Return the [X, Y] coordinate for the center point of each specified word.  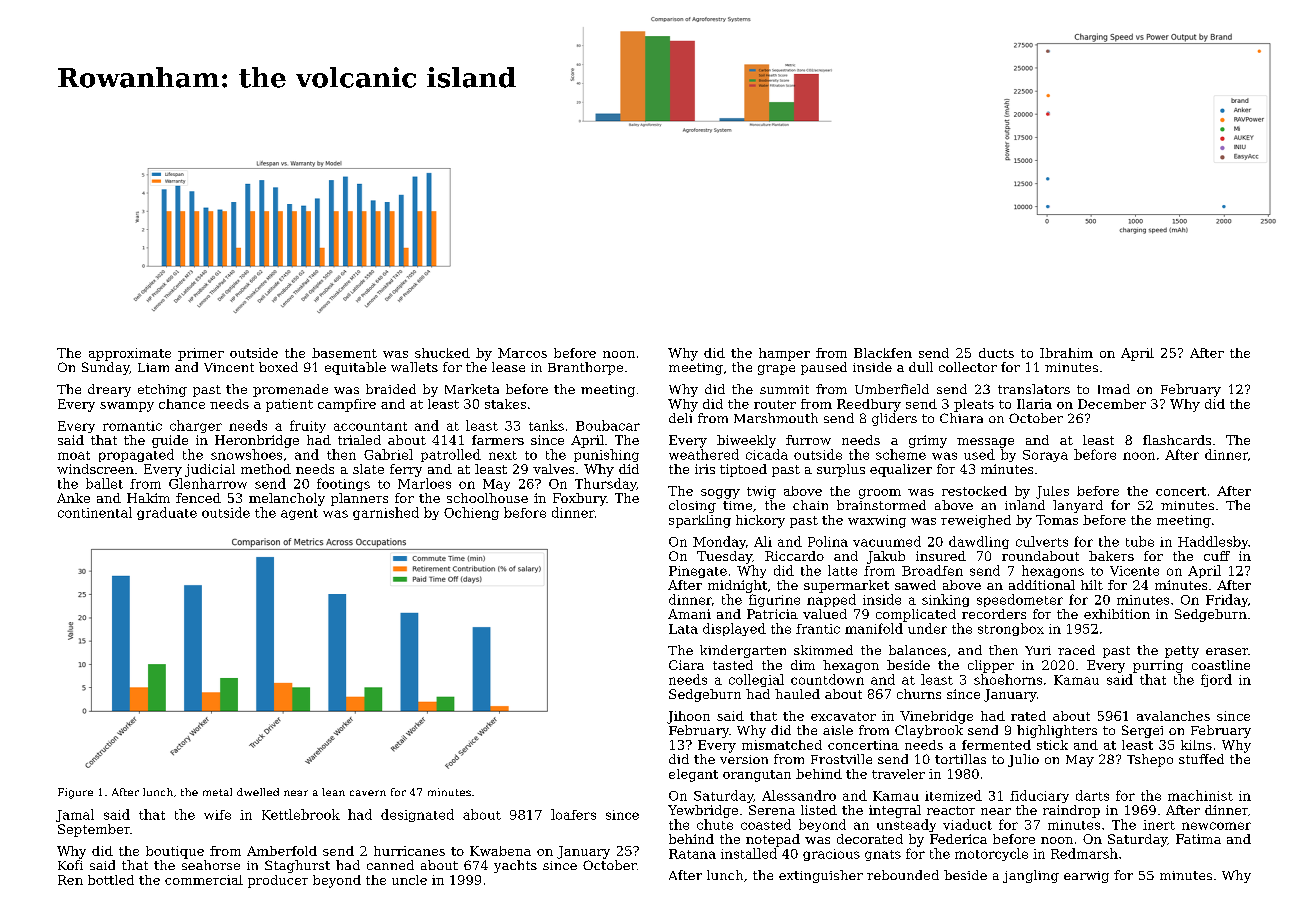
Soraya [1045, 456]
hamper [784, 354]
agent [299, 514]
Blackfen [883, 353]
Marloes [424, 483]
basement [344, 353]
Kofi [70, 865]
